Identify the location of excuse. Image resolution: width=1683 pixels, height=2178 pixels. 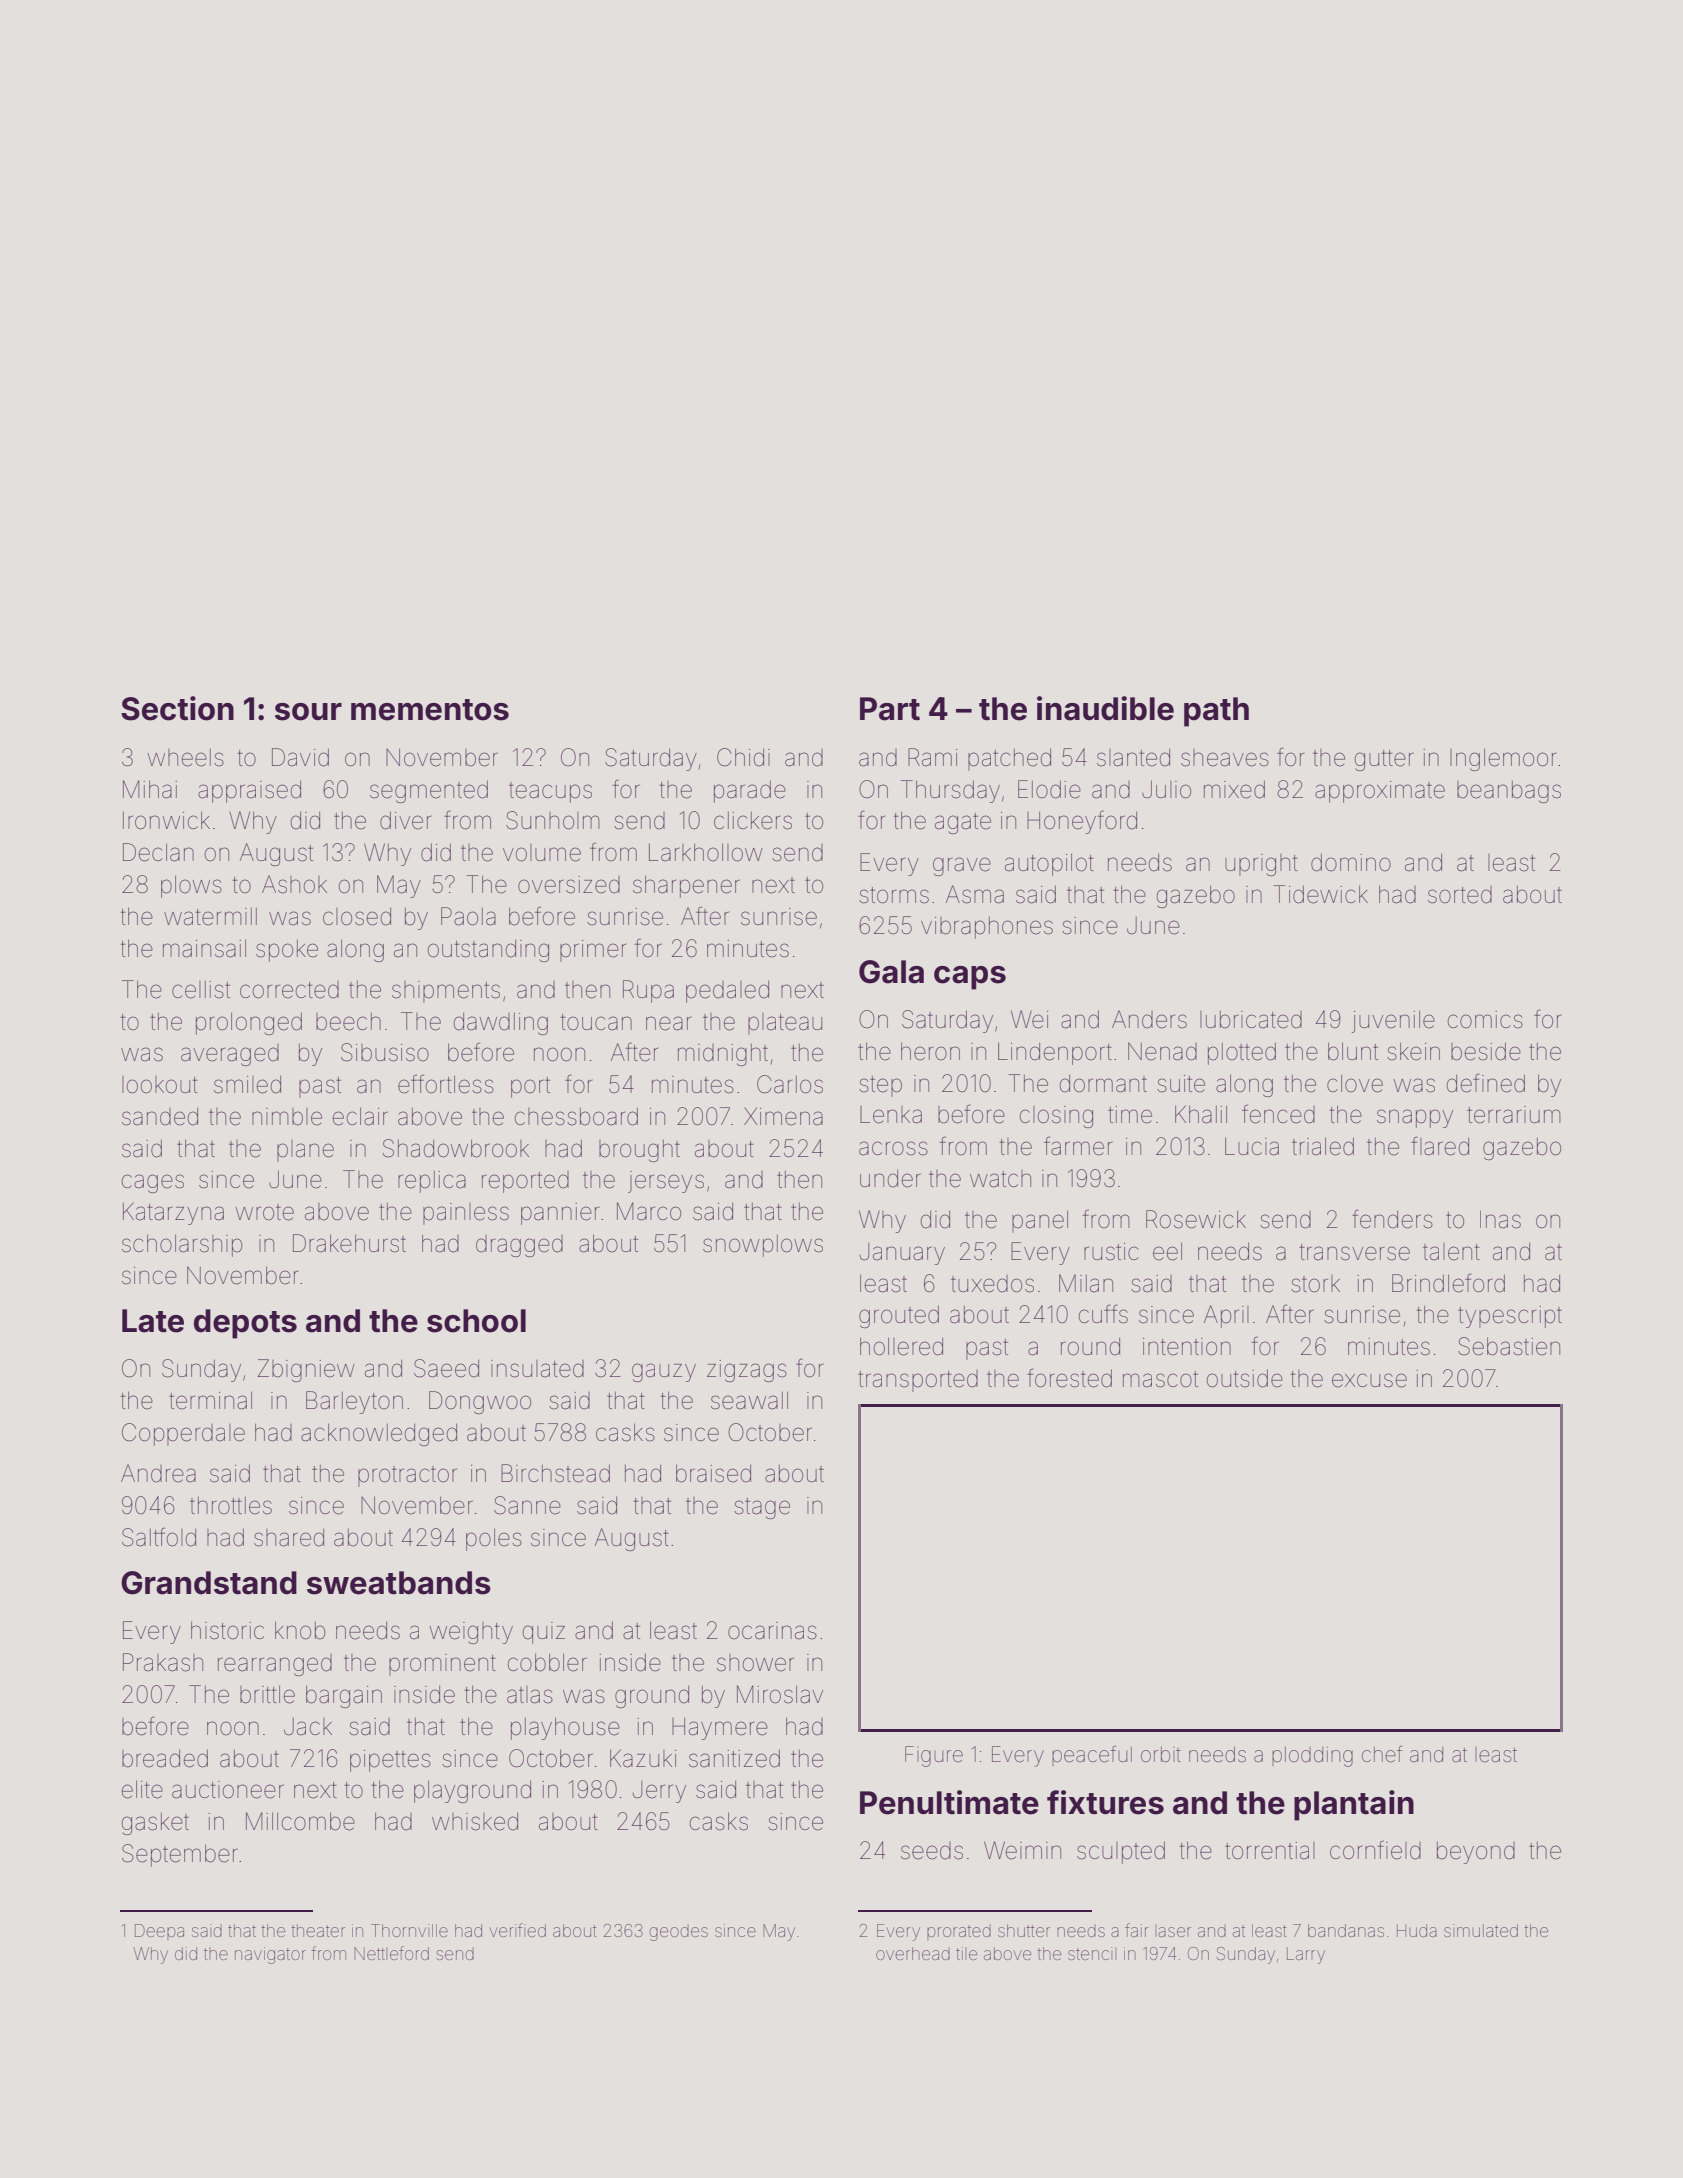
(1369, 1380).
